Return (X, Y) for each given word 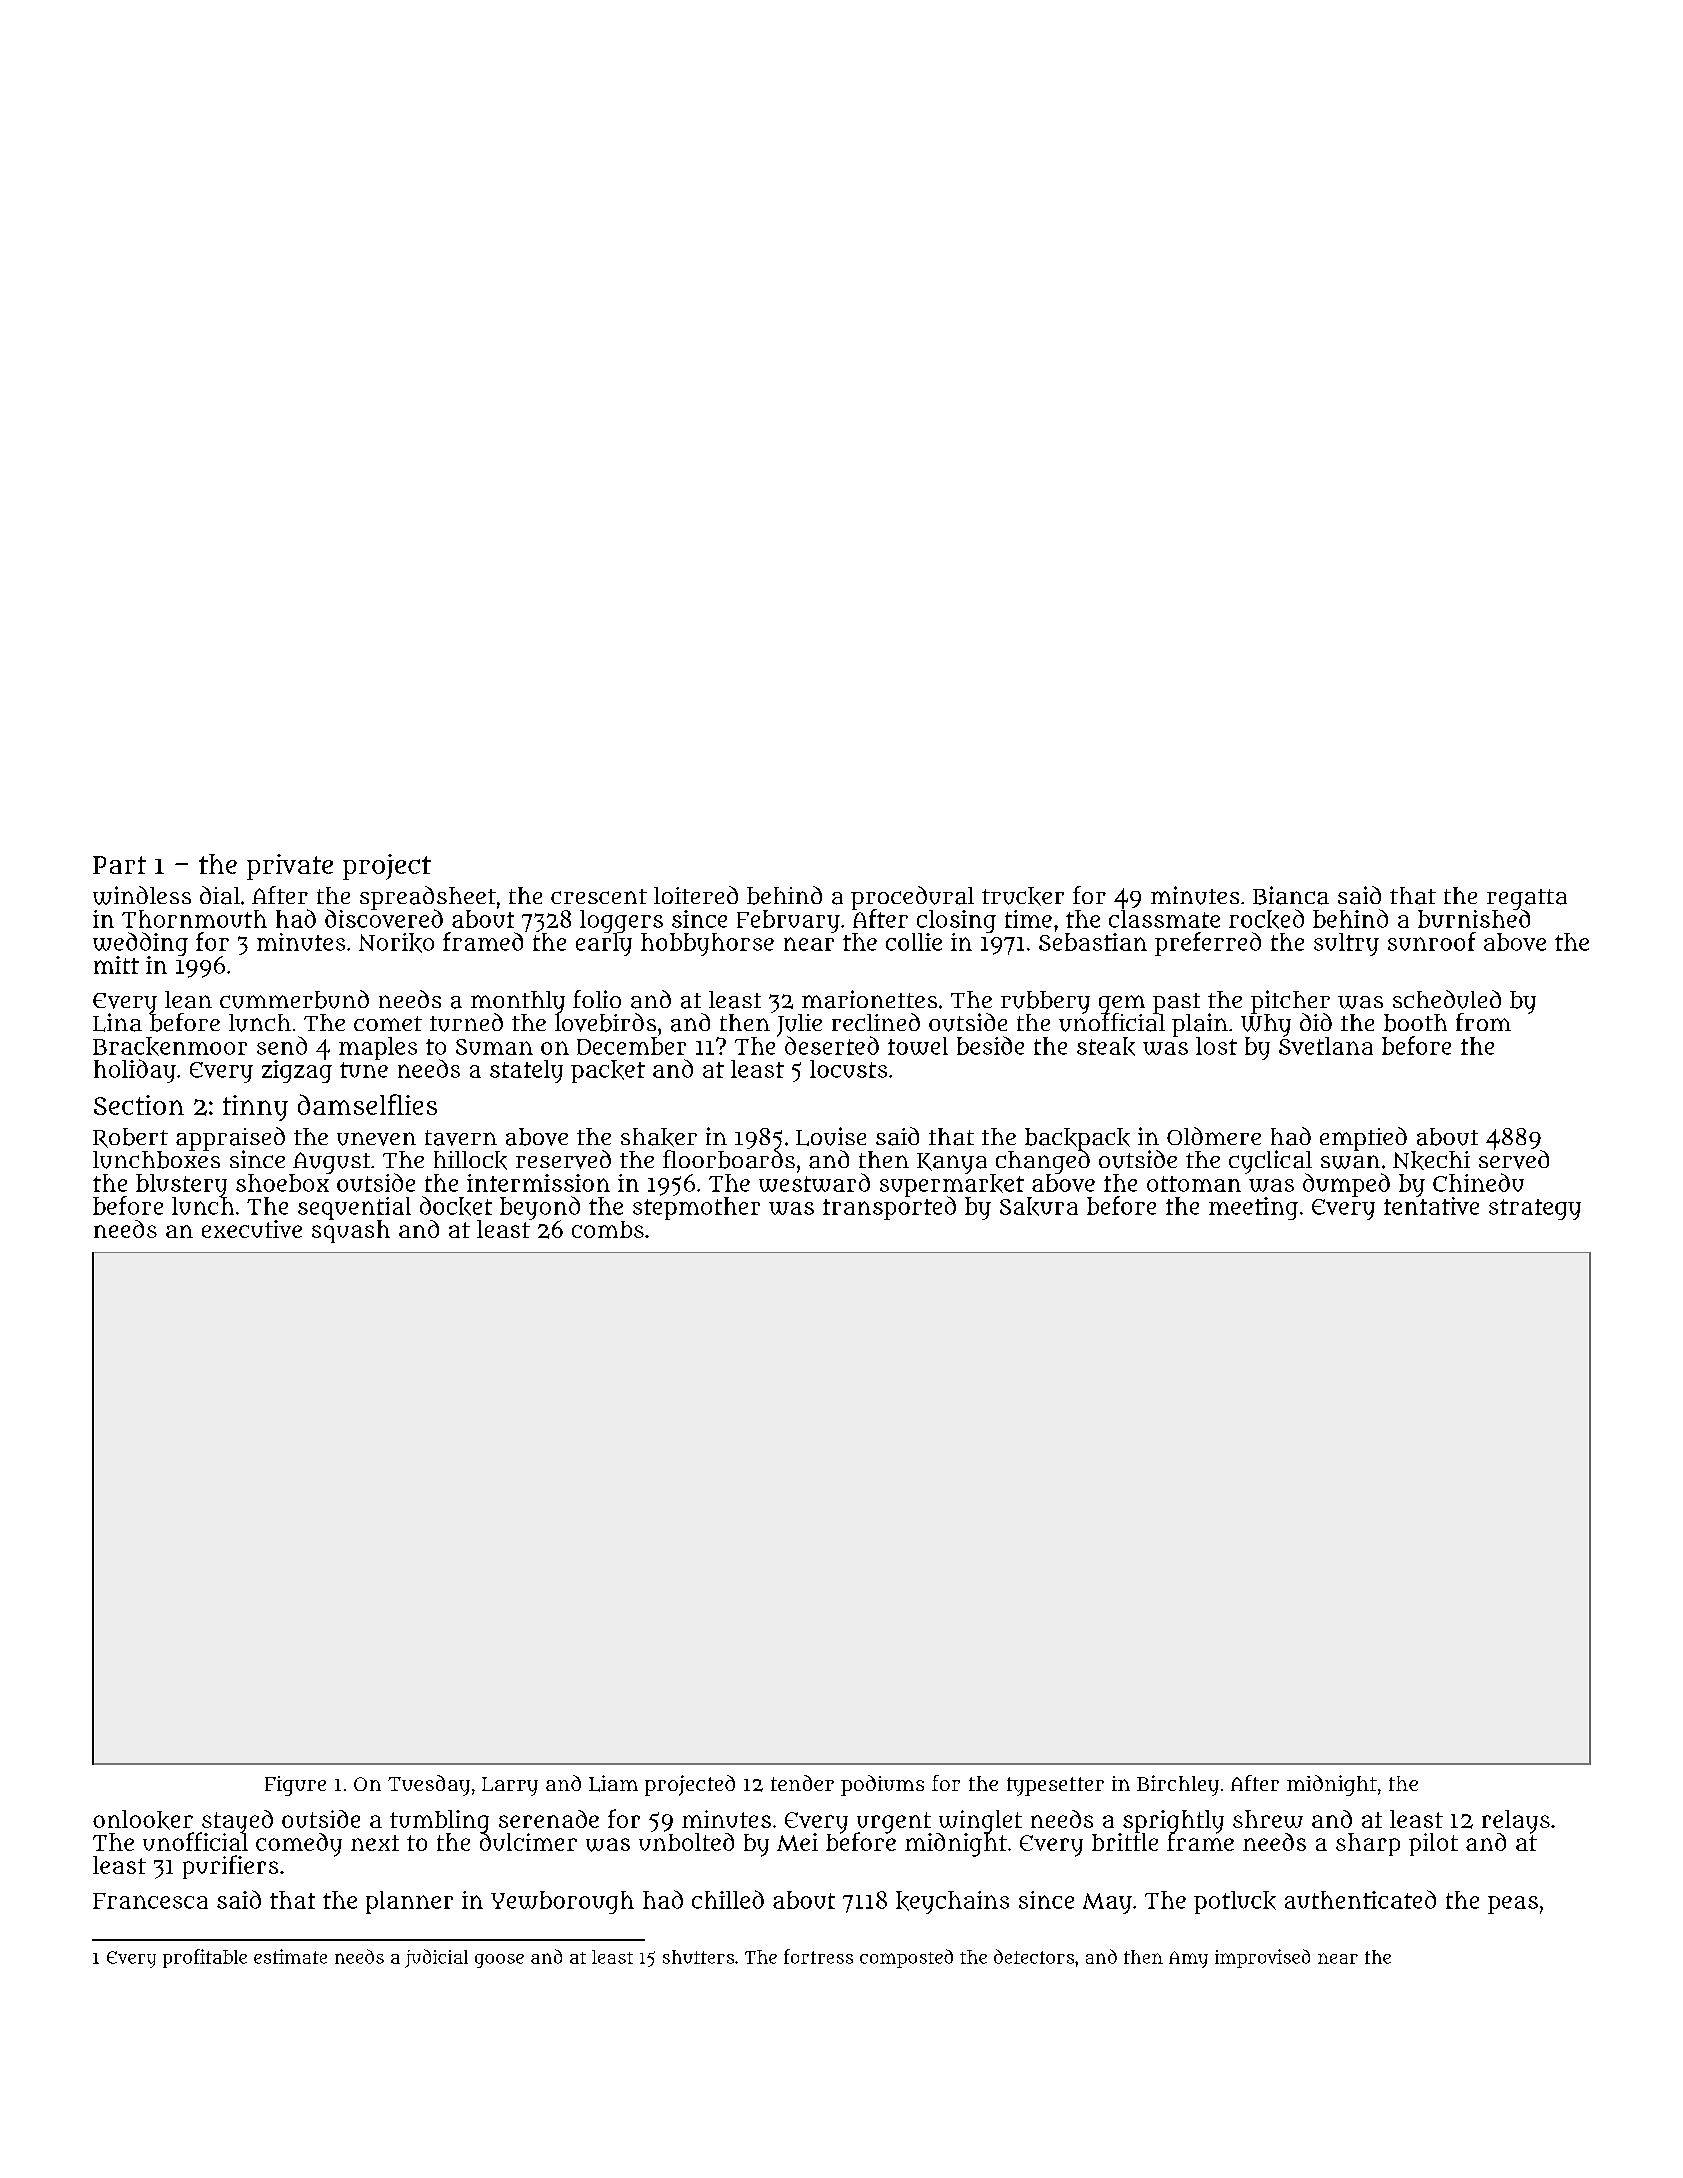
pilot (1433, 1844)
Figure (295, 1786)
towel (918, 1046)
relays (1516, 1821)
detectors (1034, 1956)
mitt (116, 965)
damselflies (367, 1104)
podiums (882, 1785)
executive (252, 1229)
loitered (696, 895)
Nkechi (1431, 1160)
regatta (1527, 899)
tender (802, 1783)
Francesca (150, 1901)
